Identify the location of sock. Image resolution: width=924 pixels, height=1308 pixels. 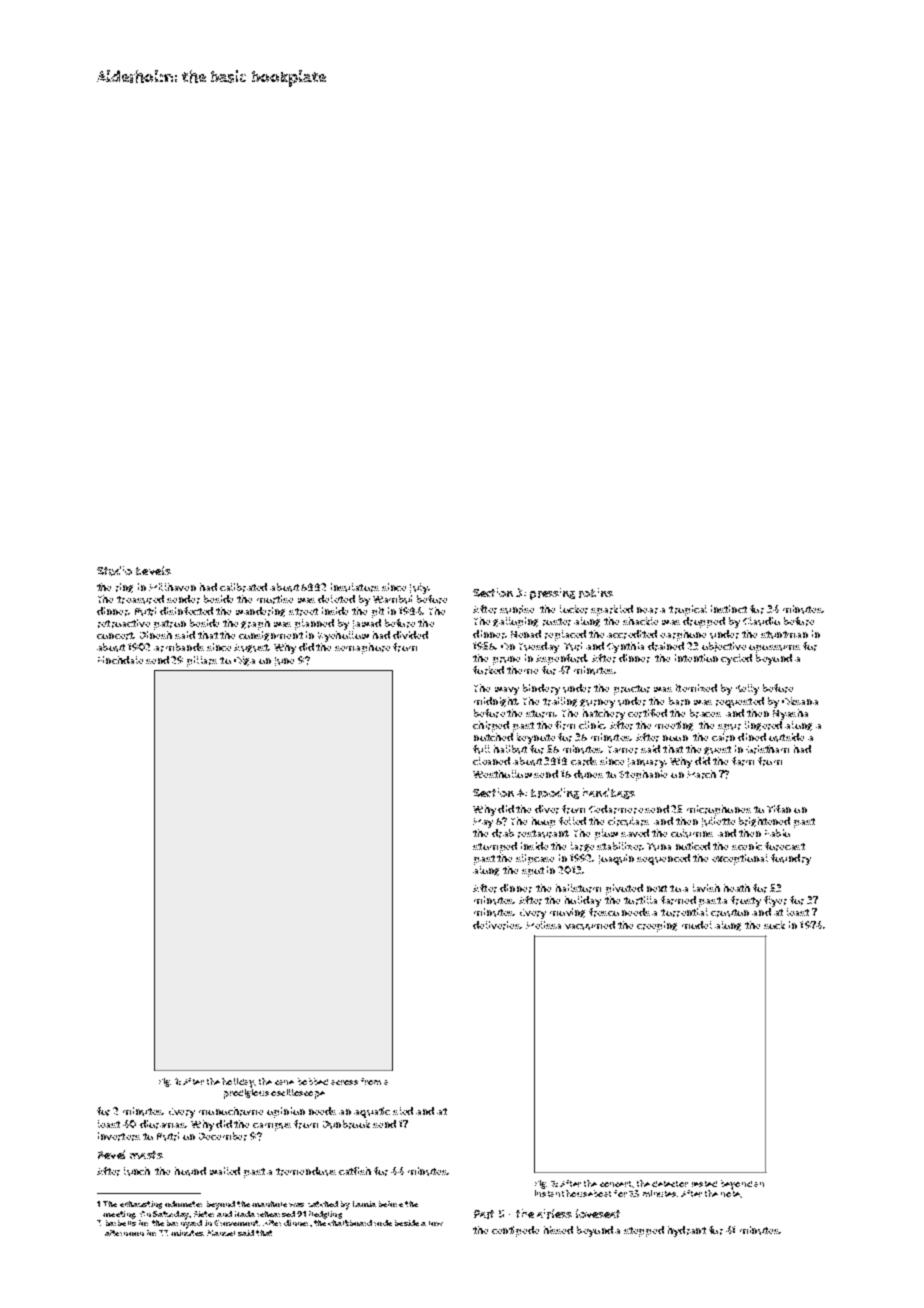
(774, 925).
